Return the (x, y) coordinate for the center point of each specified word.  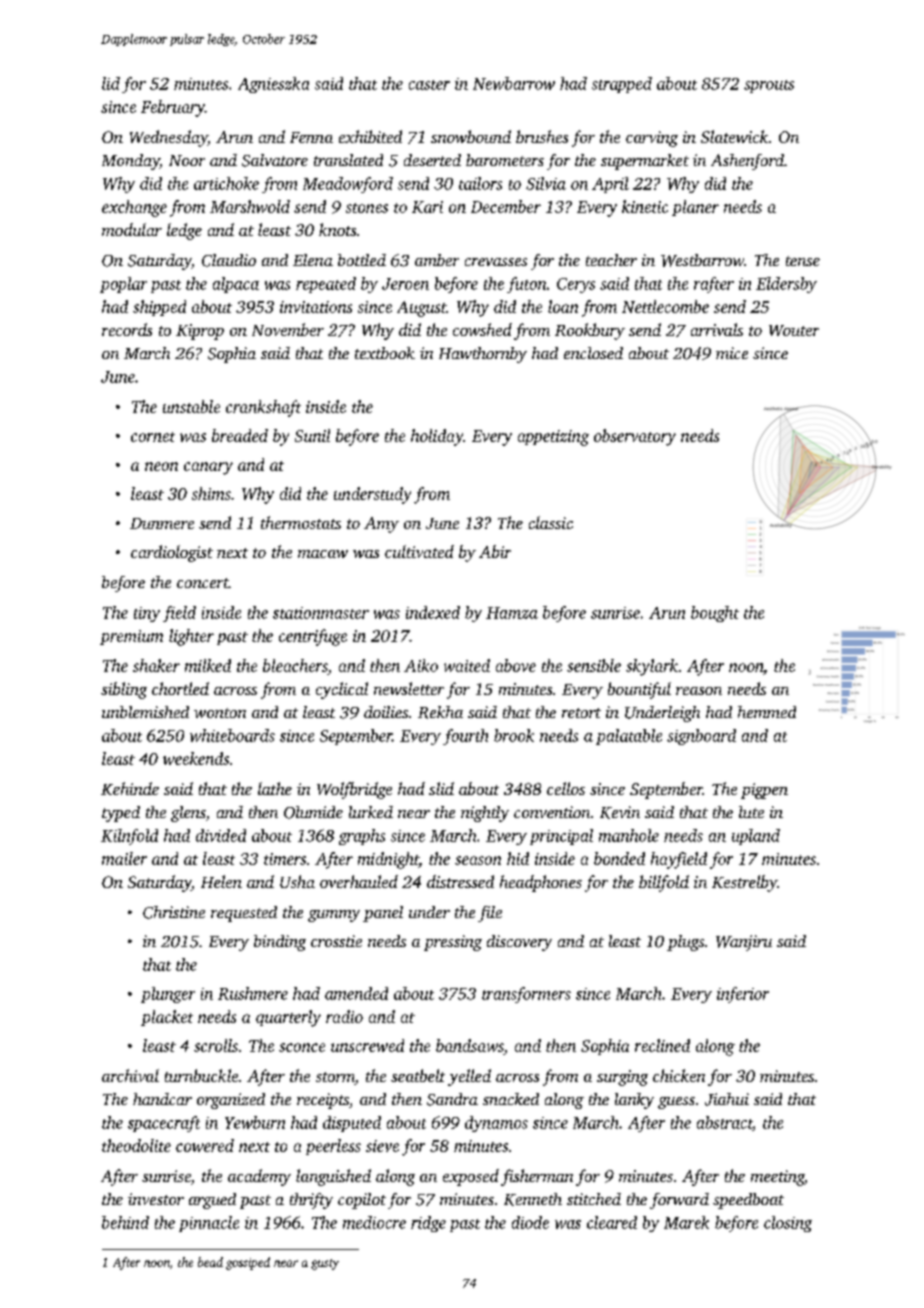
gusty (325, 1264)
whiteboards (232, 735)
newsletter (409, 688)
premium (131, 637)
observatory (635, 437)
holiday (437, 437)
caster (429, 85)
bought (715, 614)
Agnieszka (273, 85)
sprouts (769, 86)
